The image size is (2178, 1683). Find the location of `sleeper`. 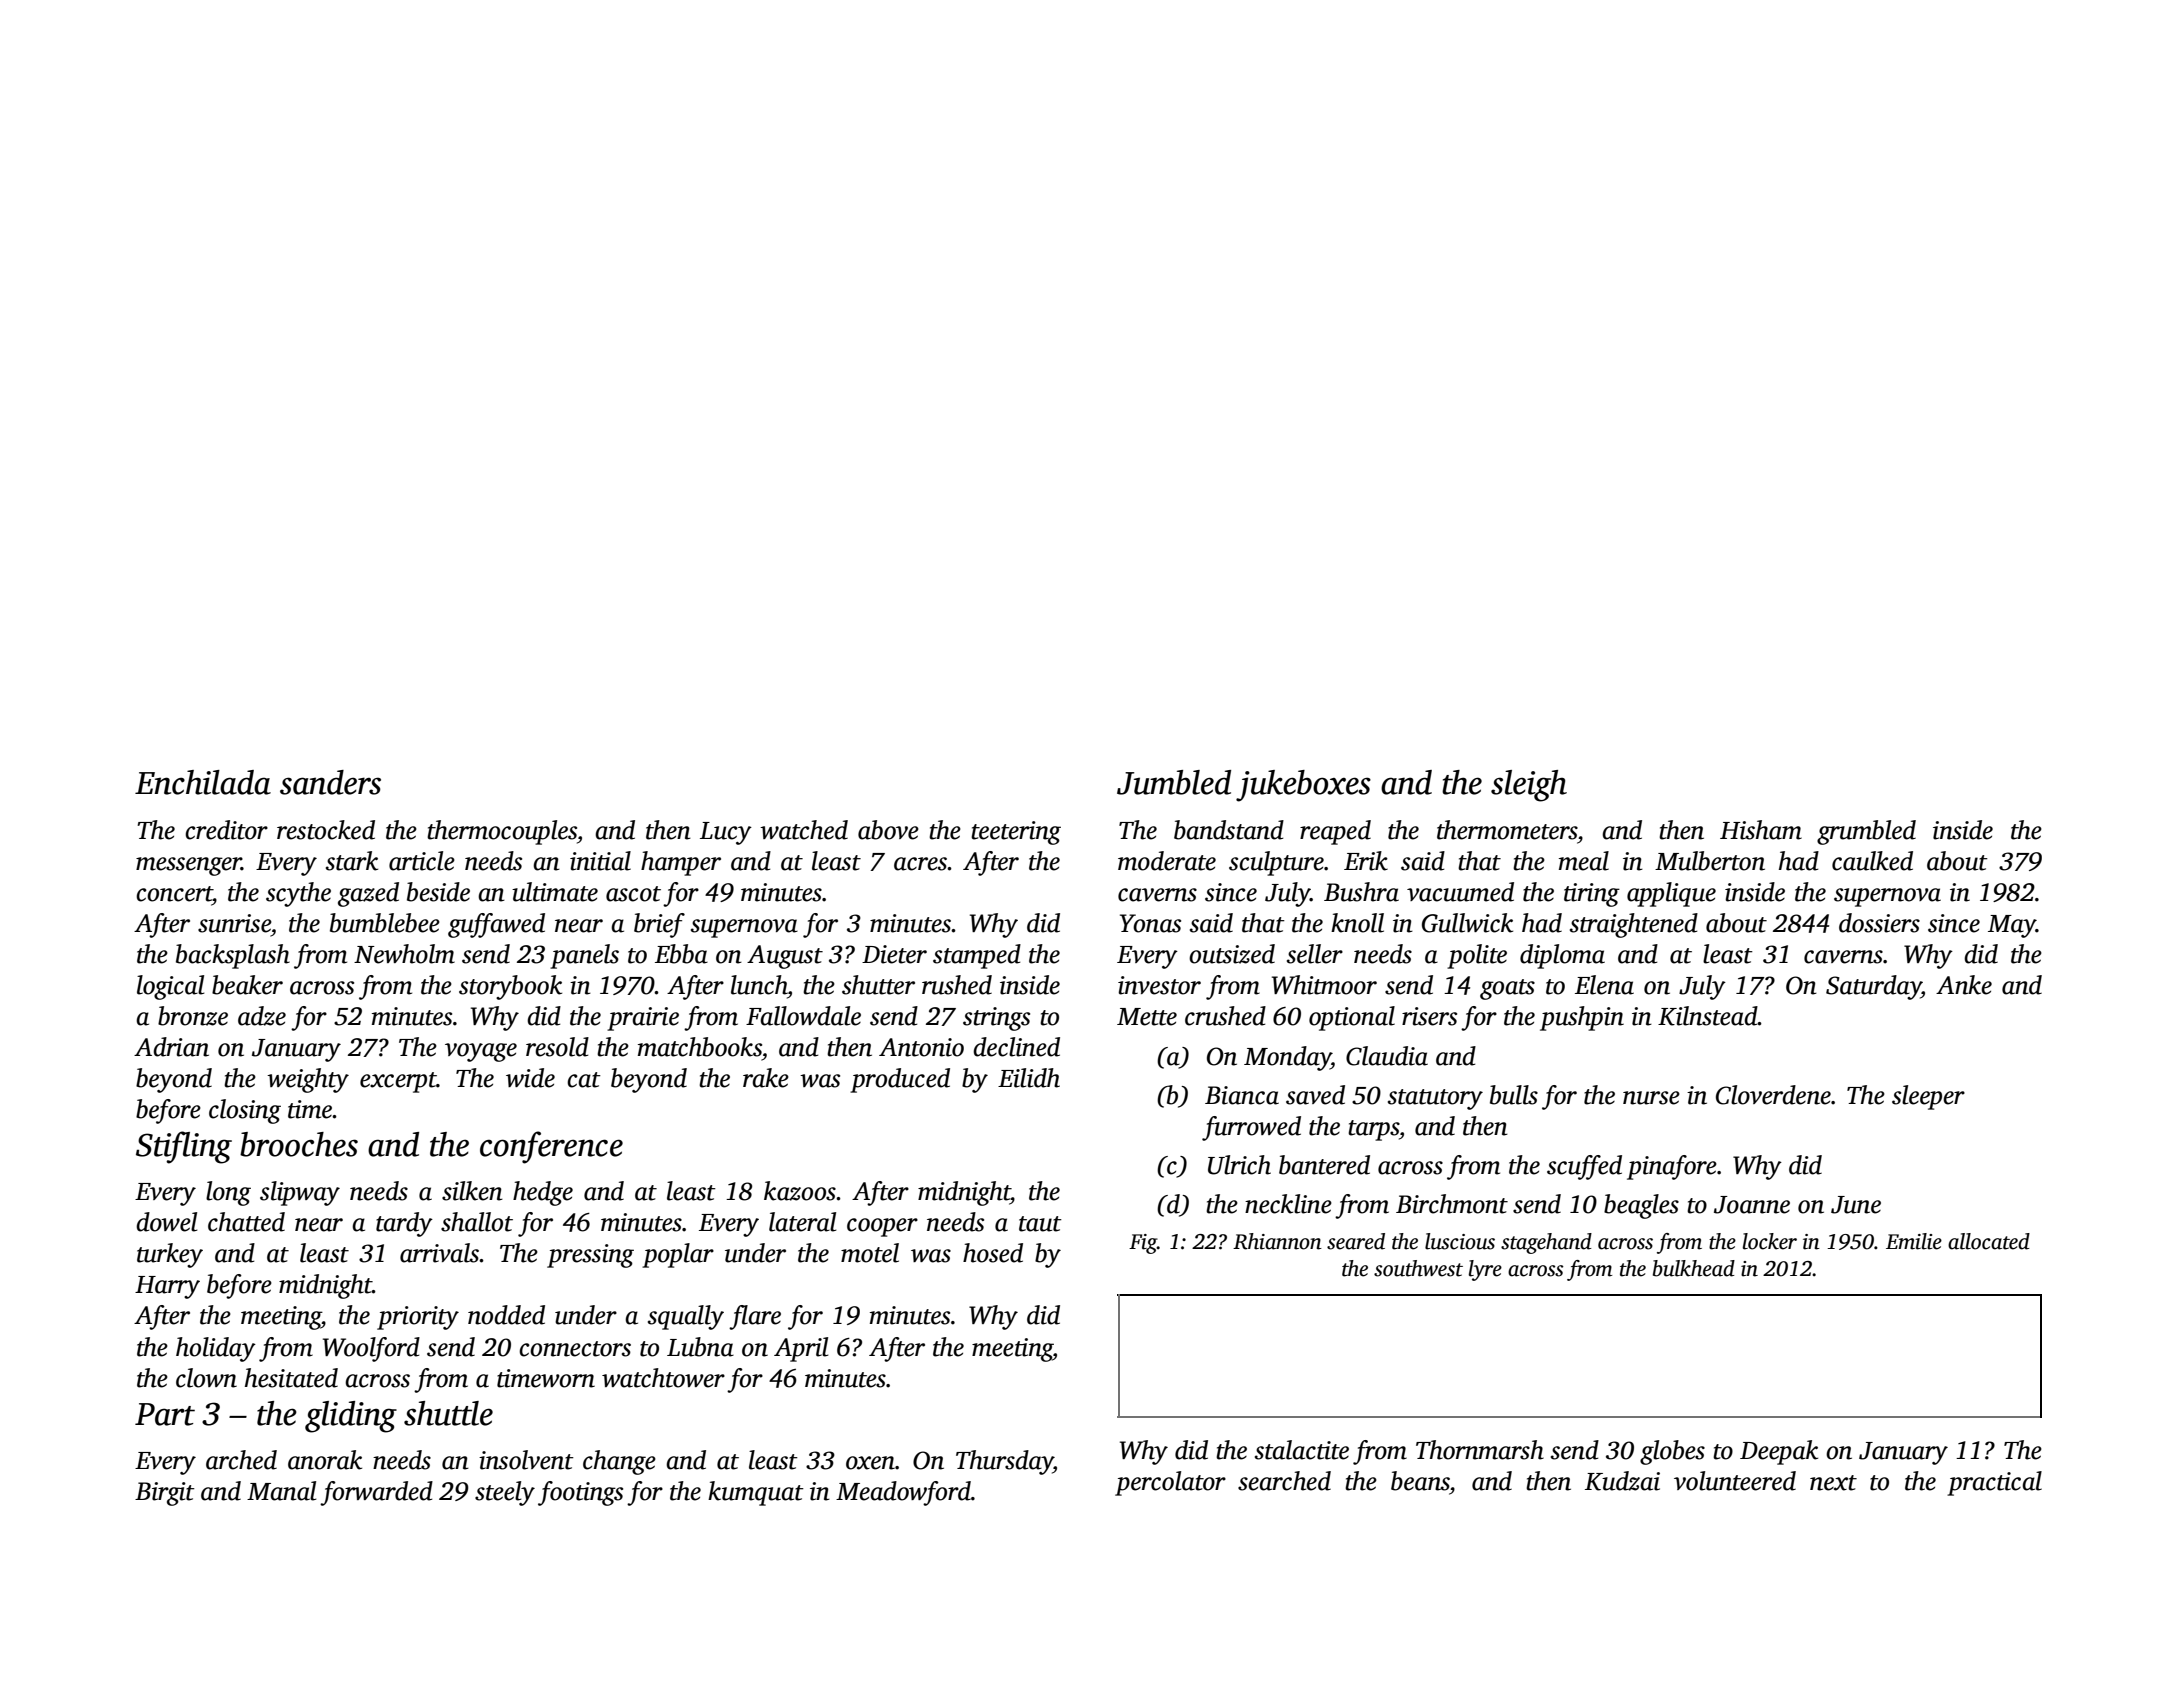

sleeper is located at coordinates (1928, 1097).
